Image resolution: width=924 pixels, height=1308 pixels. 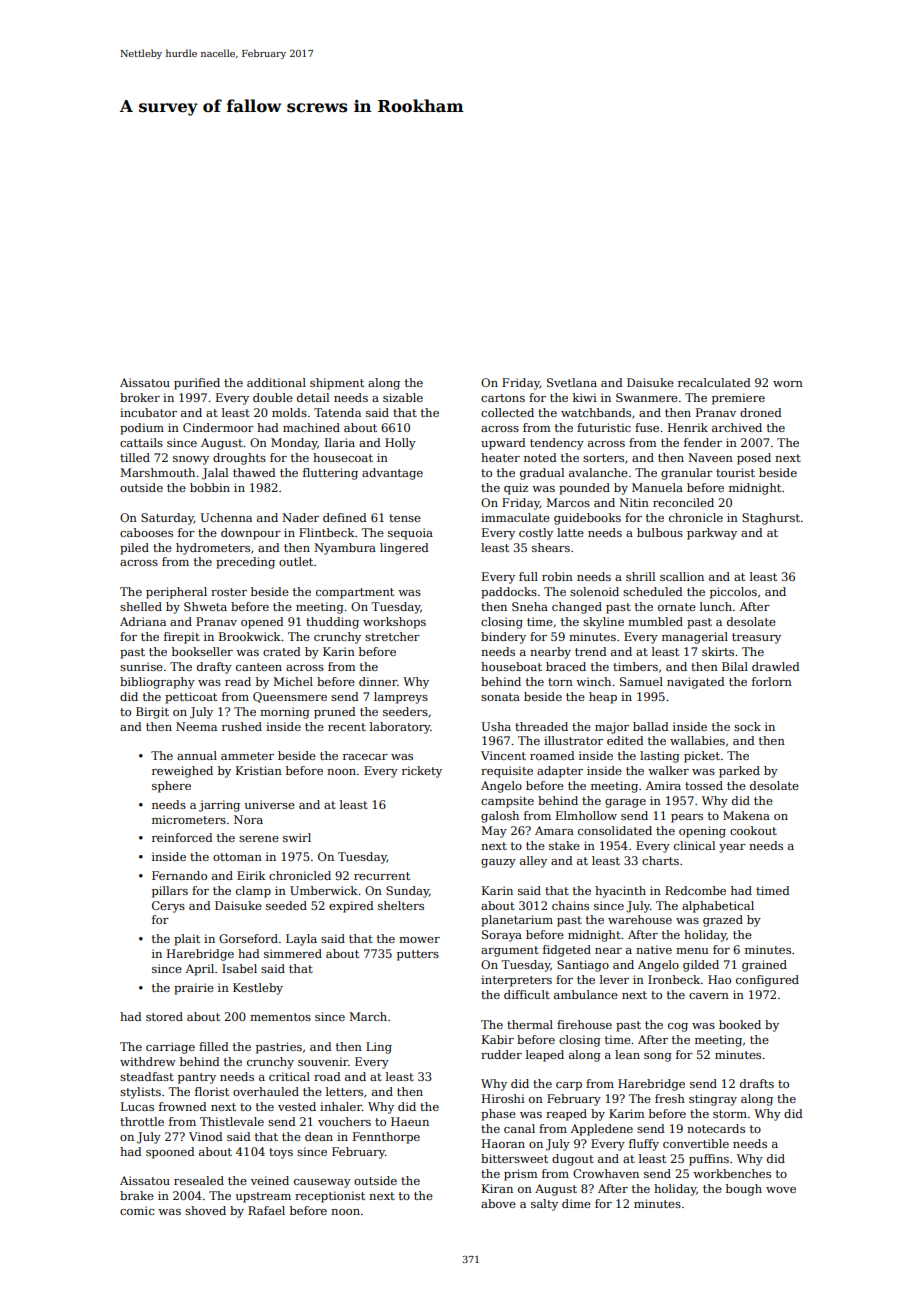 I want to click on purified, so click(x=197, y=384).
